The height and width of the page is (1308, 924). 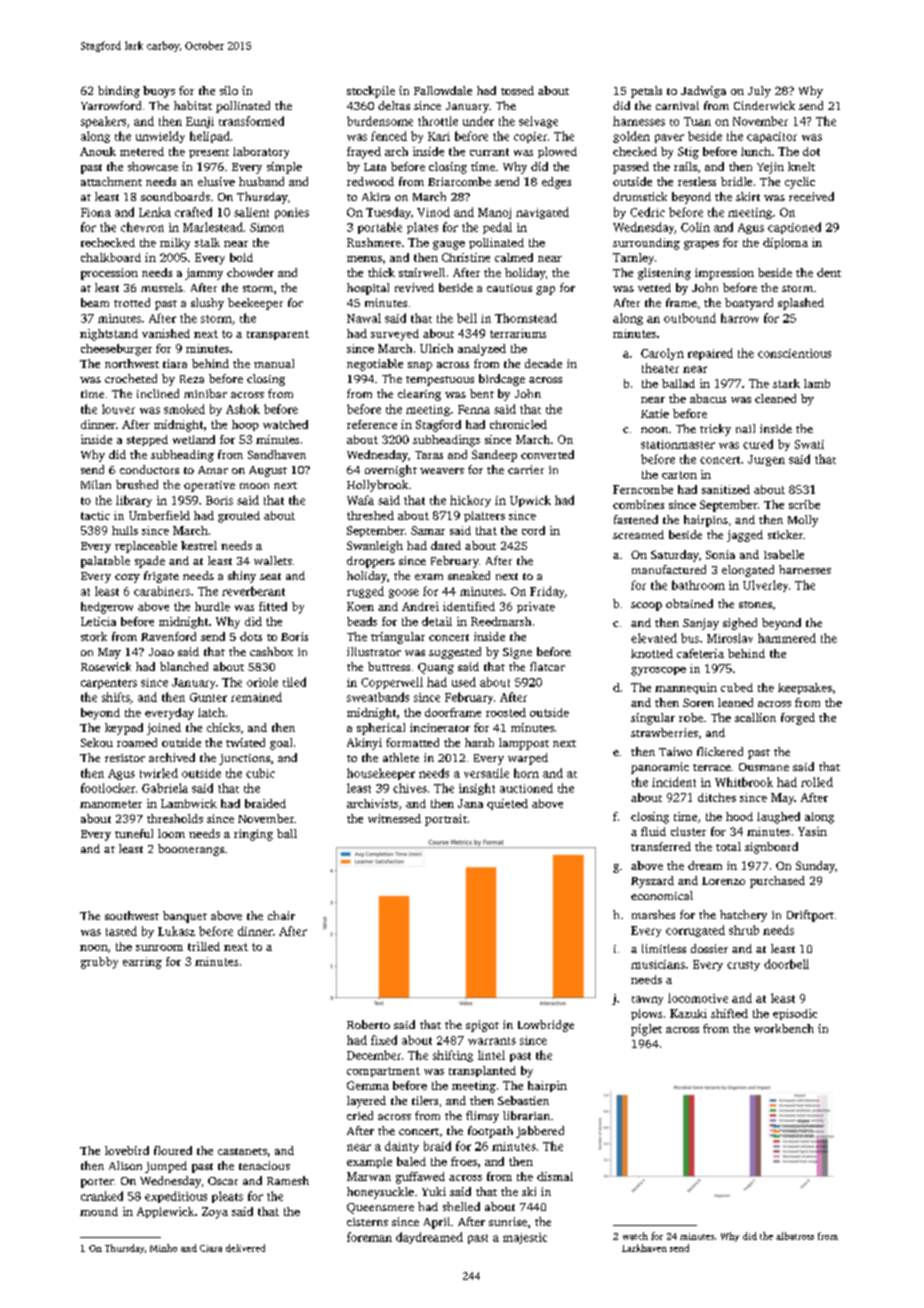 What do you see at coordinates (109, 274) in the page?
I see `procession` at bounding box center [109, 274].
